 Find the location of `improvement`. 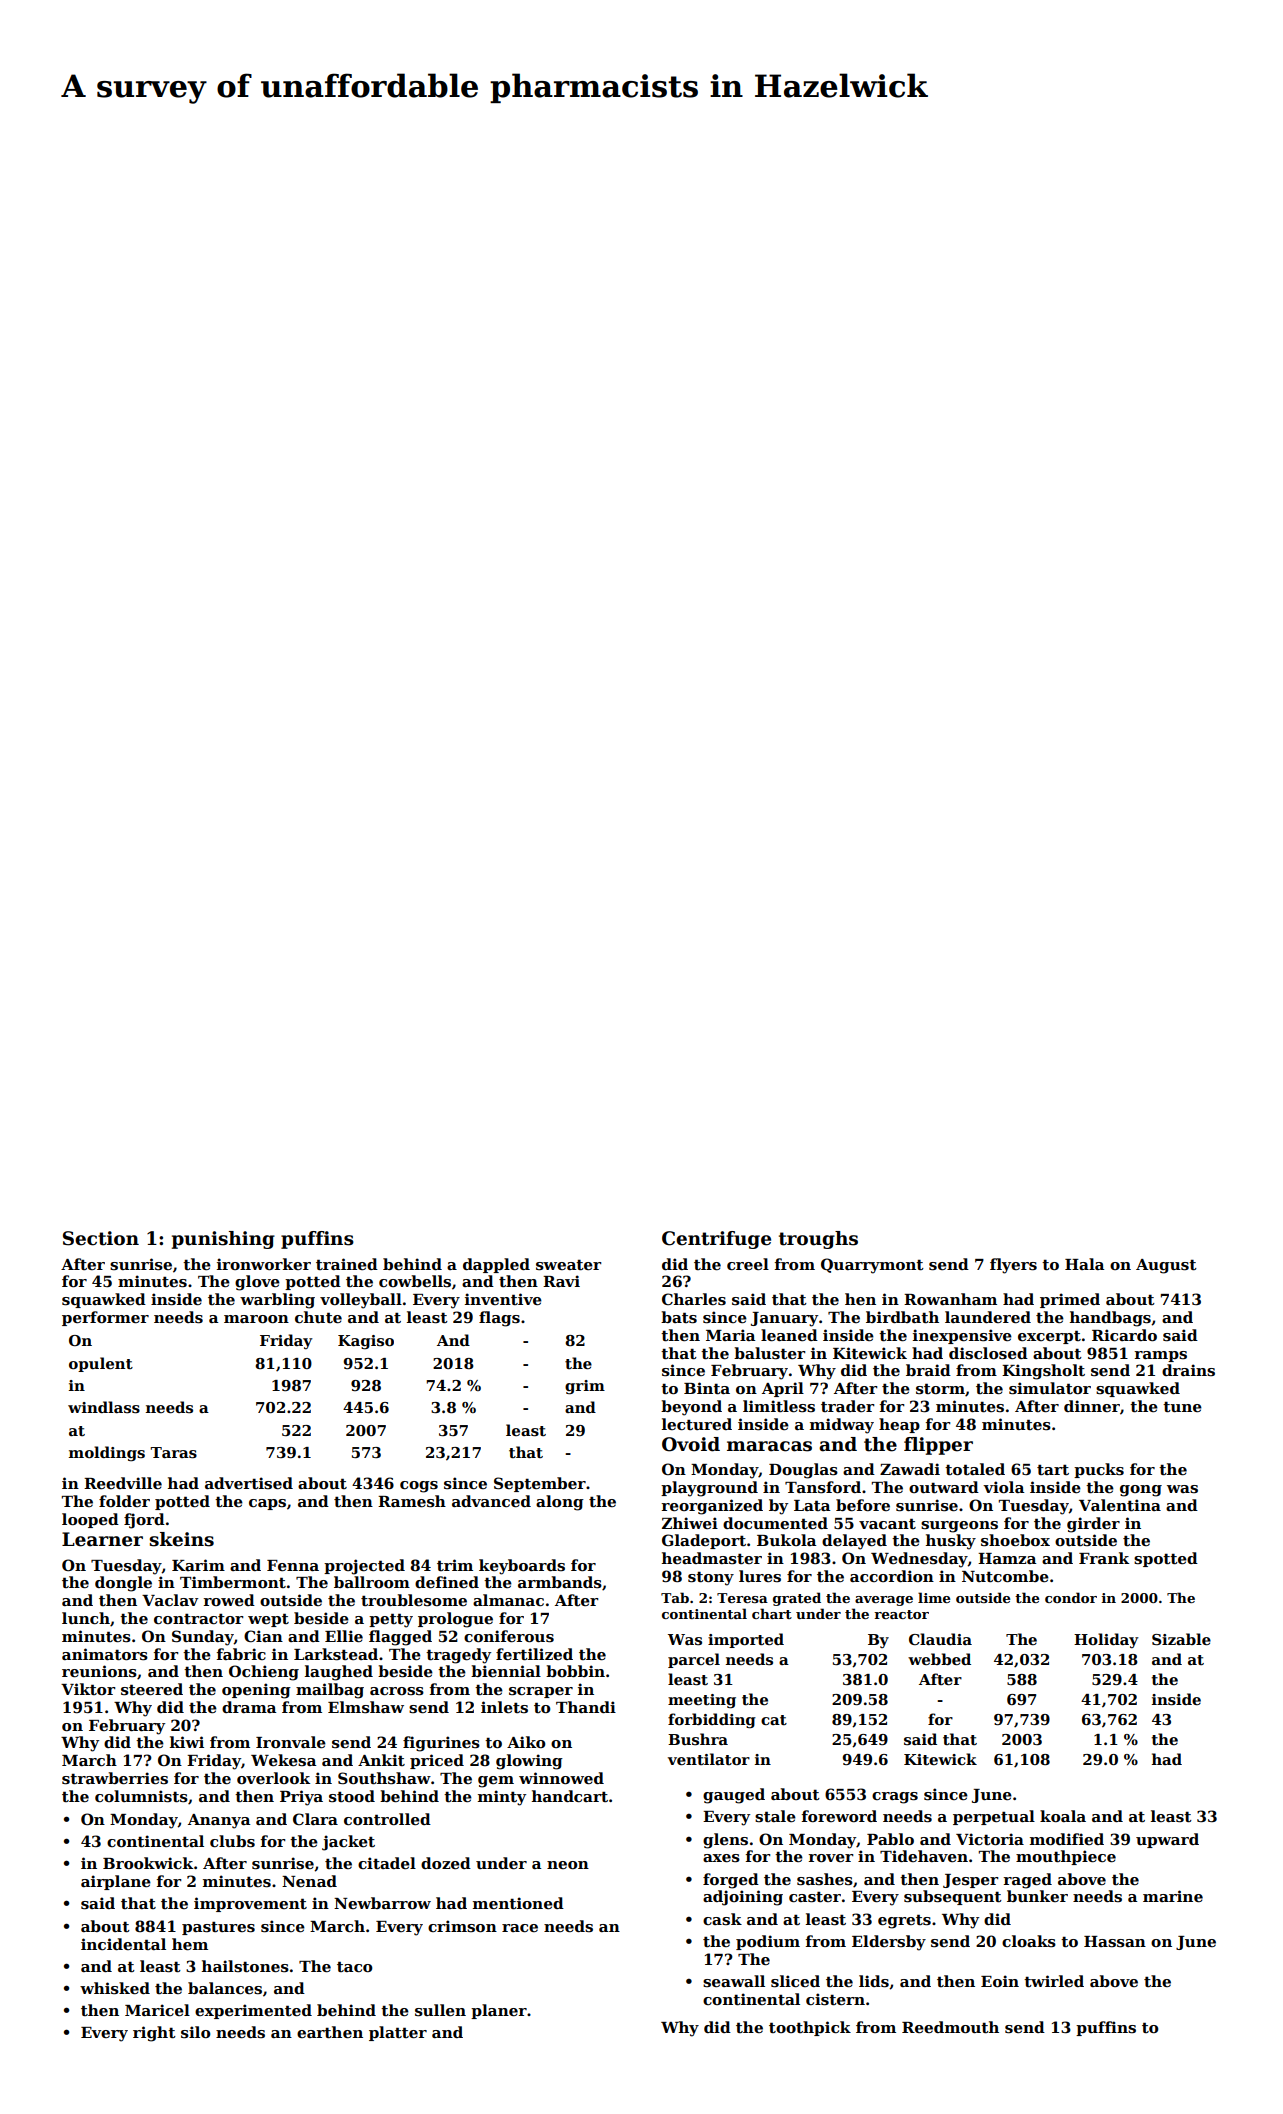

improvement is located at coordinates (250, 1904).
